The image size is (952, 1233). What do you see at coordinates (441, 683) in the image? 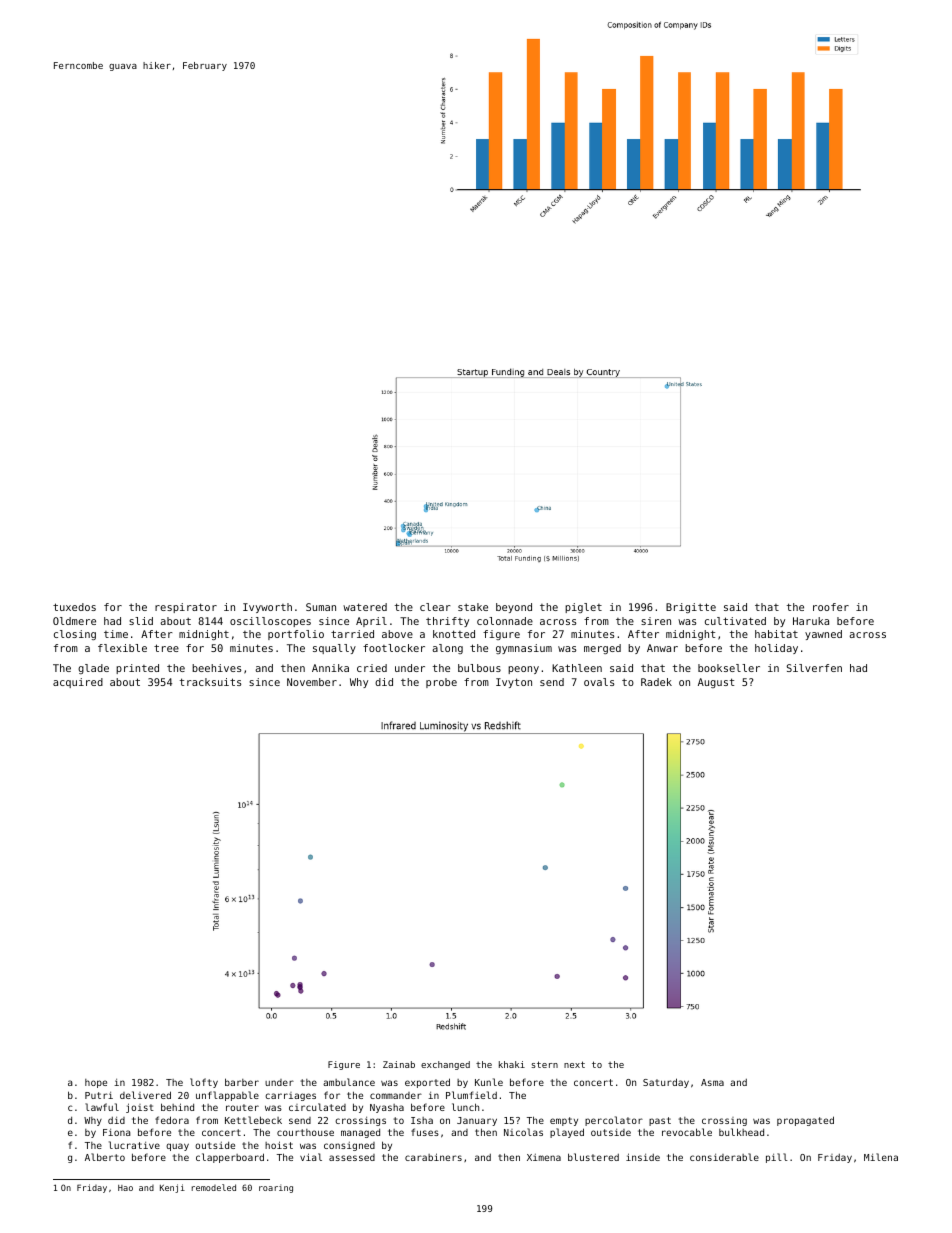
I see `probe` at bounding box center [441, 683].
